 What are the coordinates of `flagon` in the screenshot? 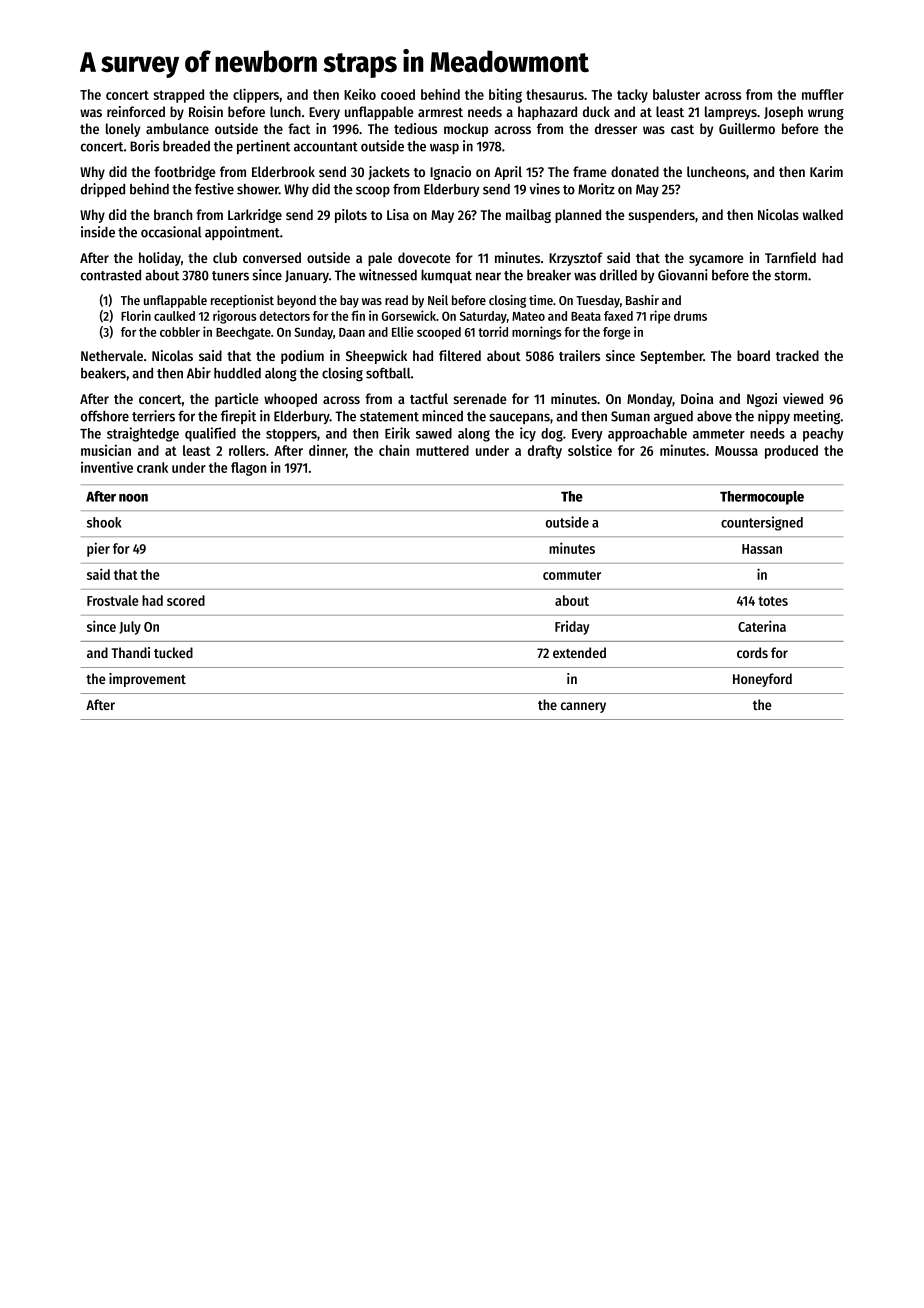 It's located at (248, 469).
